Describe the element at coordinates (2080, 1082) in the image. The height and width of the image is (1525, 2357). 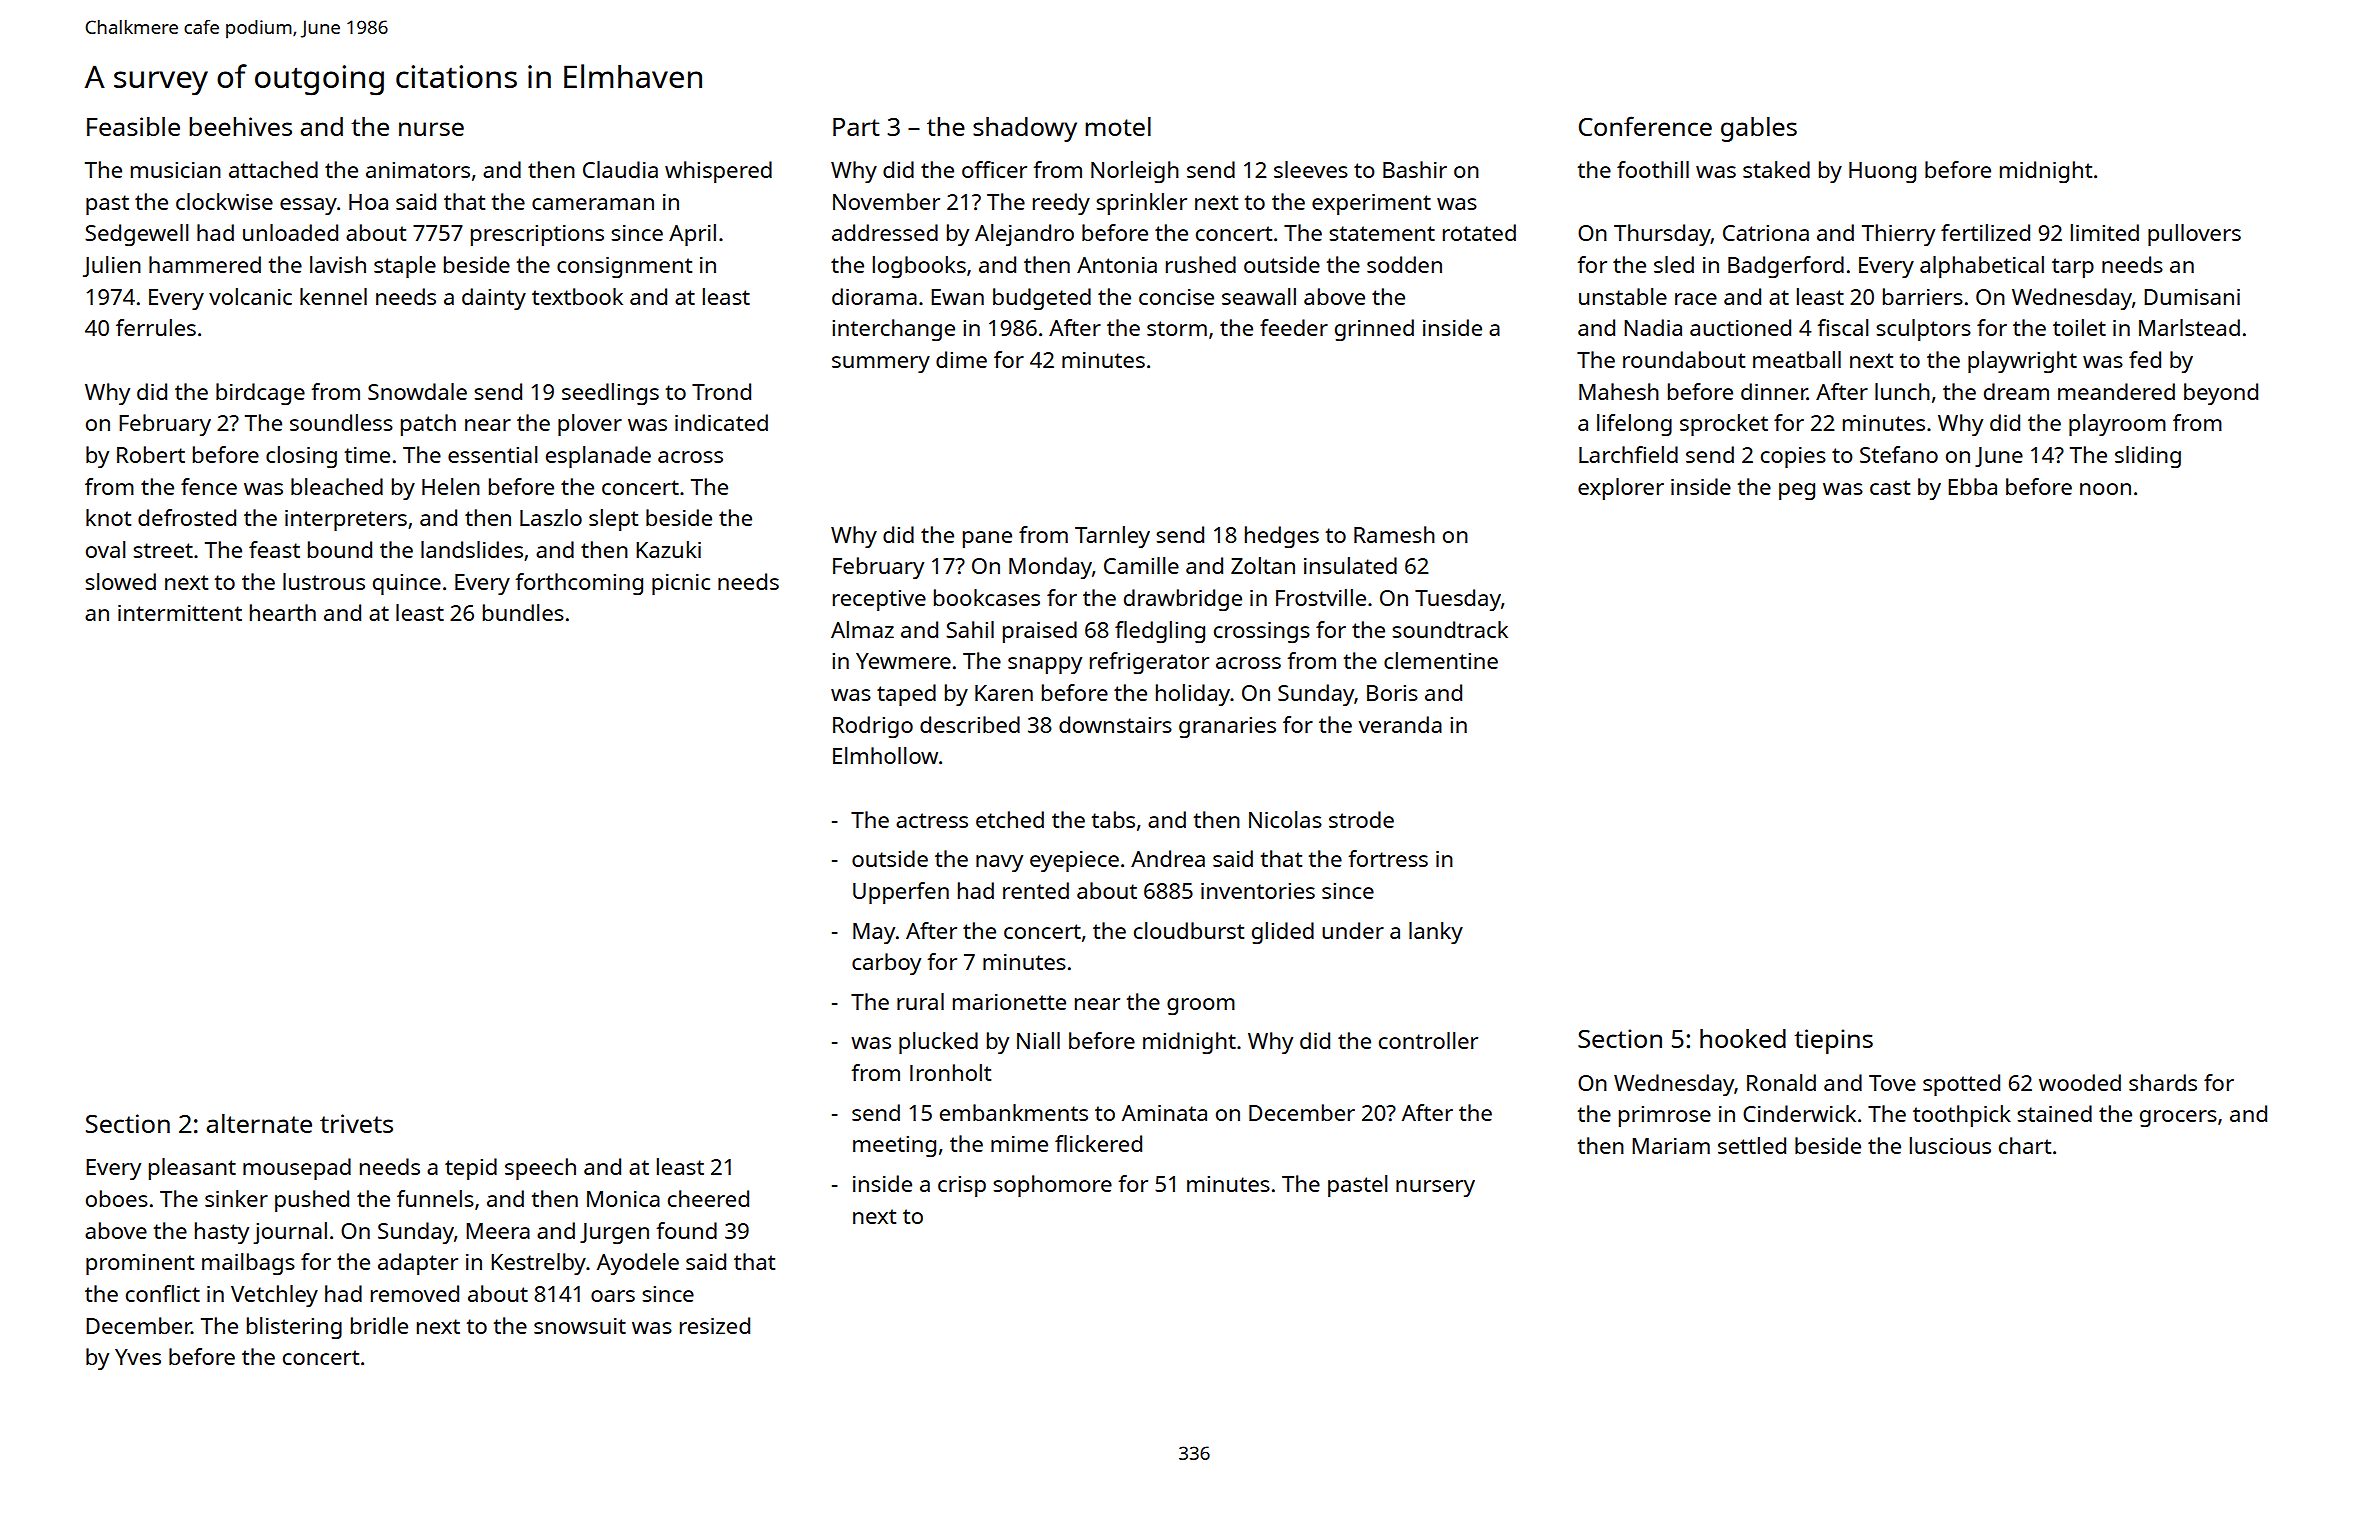
I see `wooded` at that location.
